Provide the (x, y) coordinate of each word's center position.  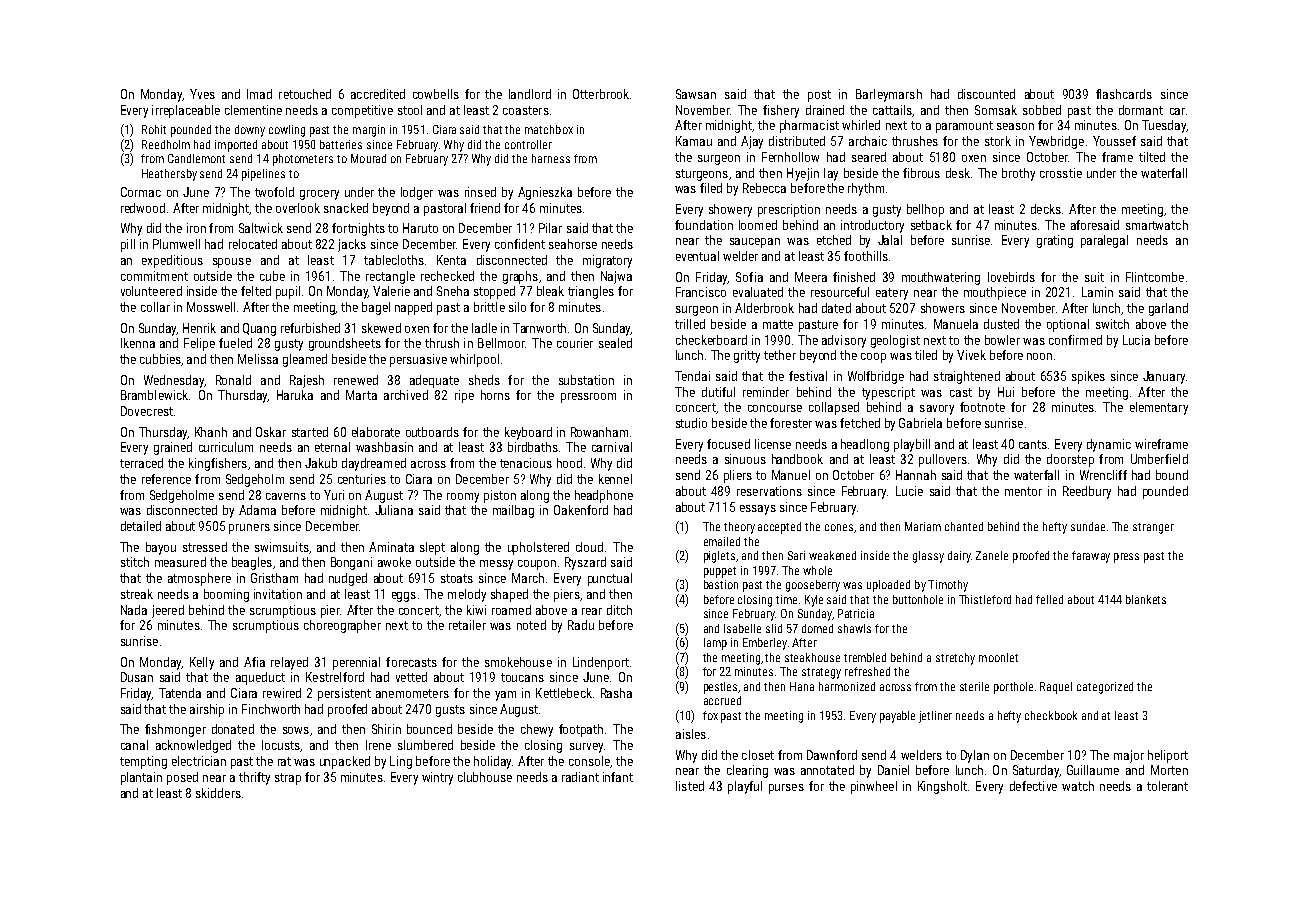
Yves (202, 94)
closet (758, 755)
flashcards (1124, 94)
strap (288, 779)
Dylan (975, 756)
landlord (530, 94)
